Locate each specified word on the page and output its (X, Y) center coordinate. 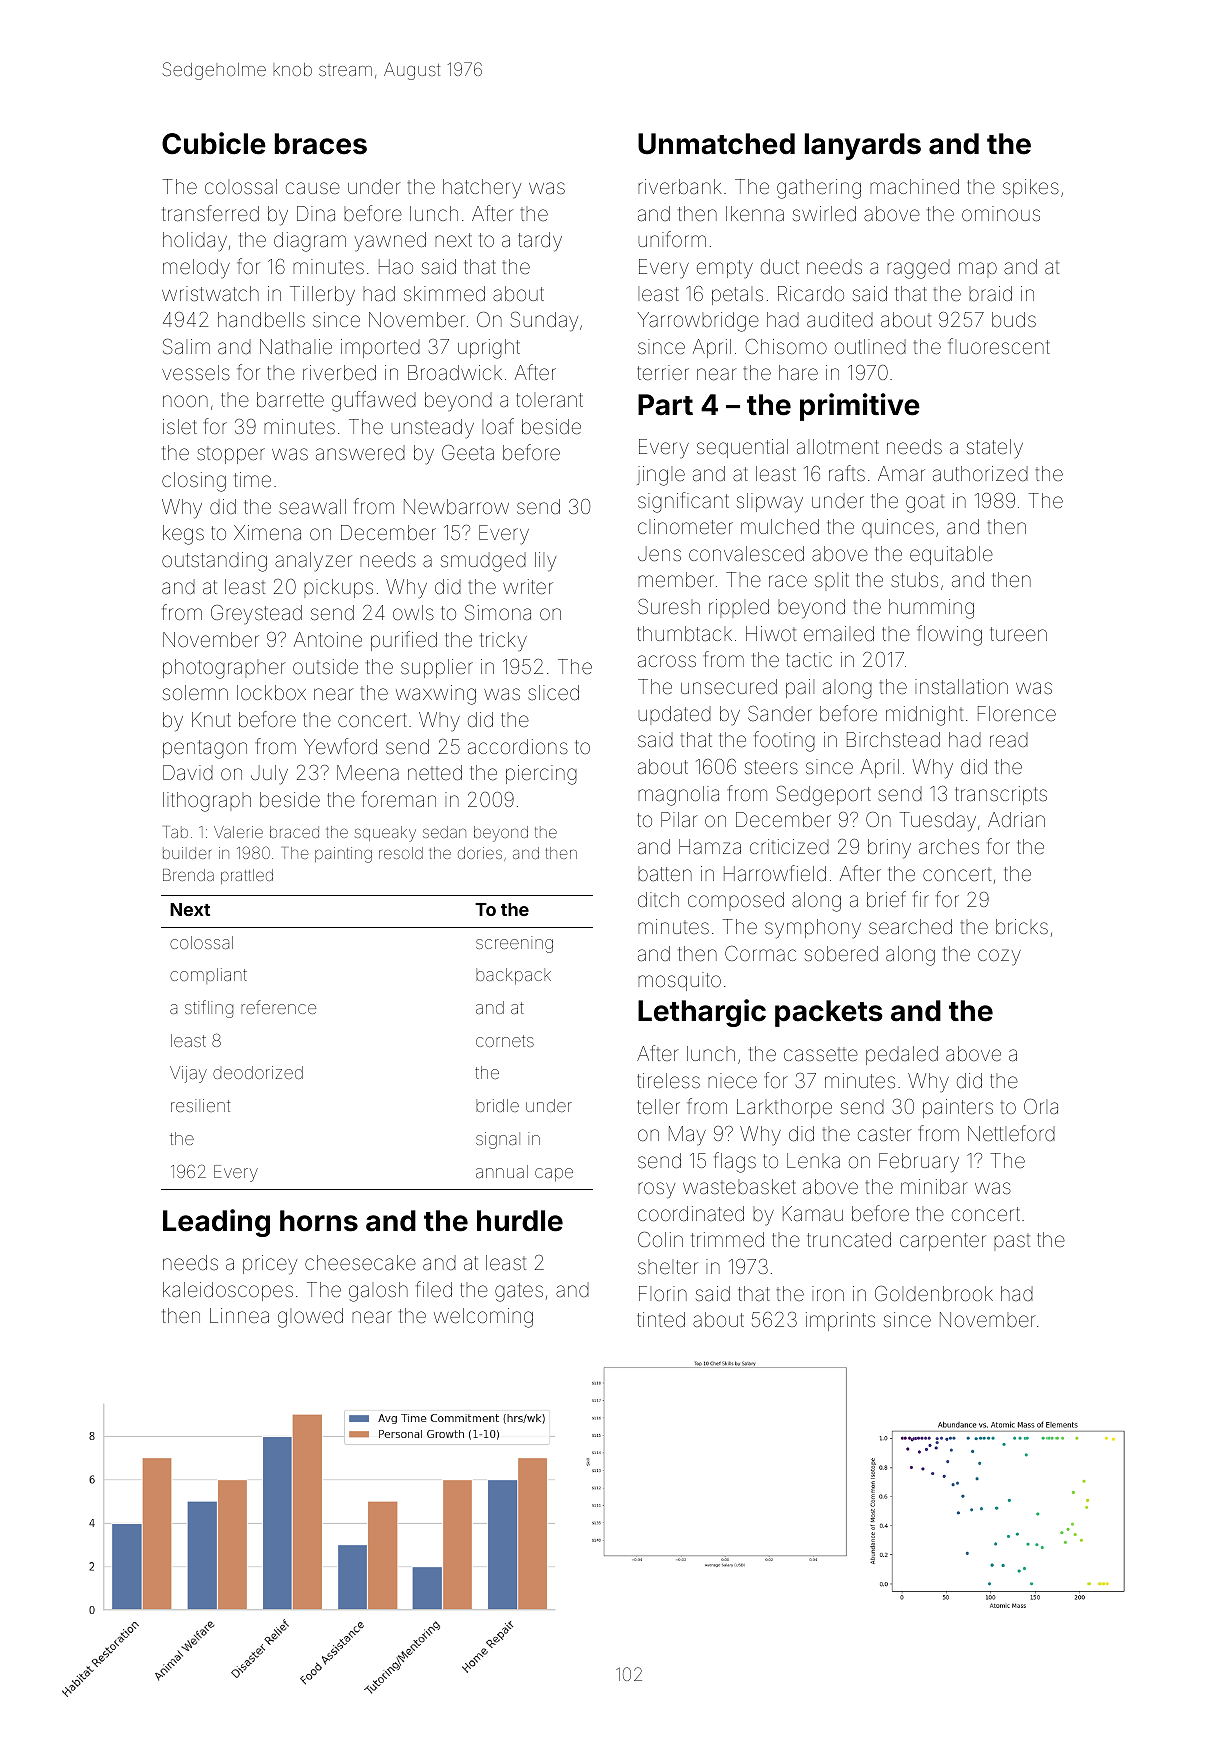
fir (921, 899)
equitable (951, 555)
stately (995, 449)
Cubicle (214, 143)
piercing (541, 775)
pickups (338, 588)
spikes (1031, 188)
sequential (742, 448)
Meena (368, 772)
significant (683, 502)
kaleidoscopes (228, 1291)
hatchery (482, 189)
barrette (290, 399)
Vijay (188, 1074)
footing (784, 741)
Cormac (760, 953)
